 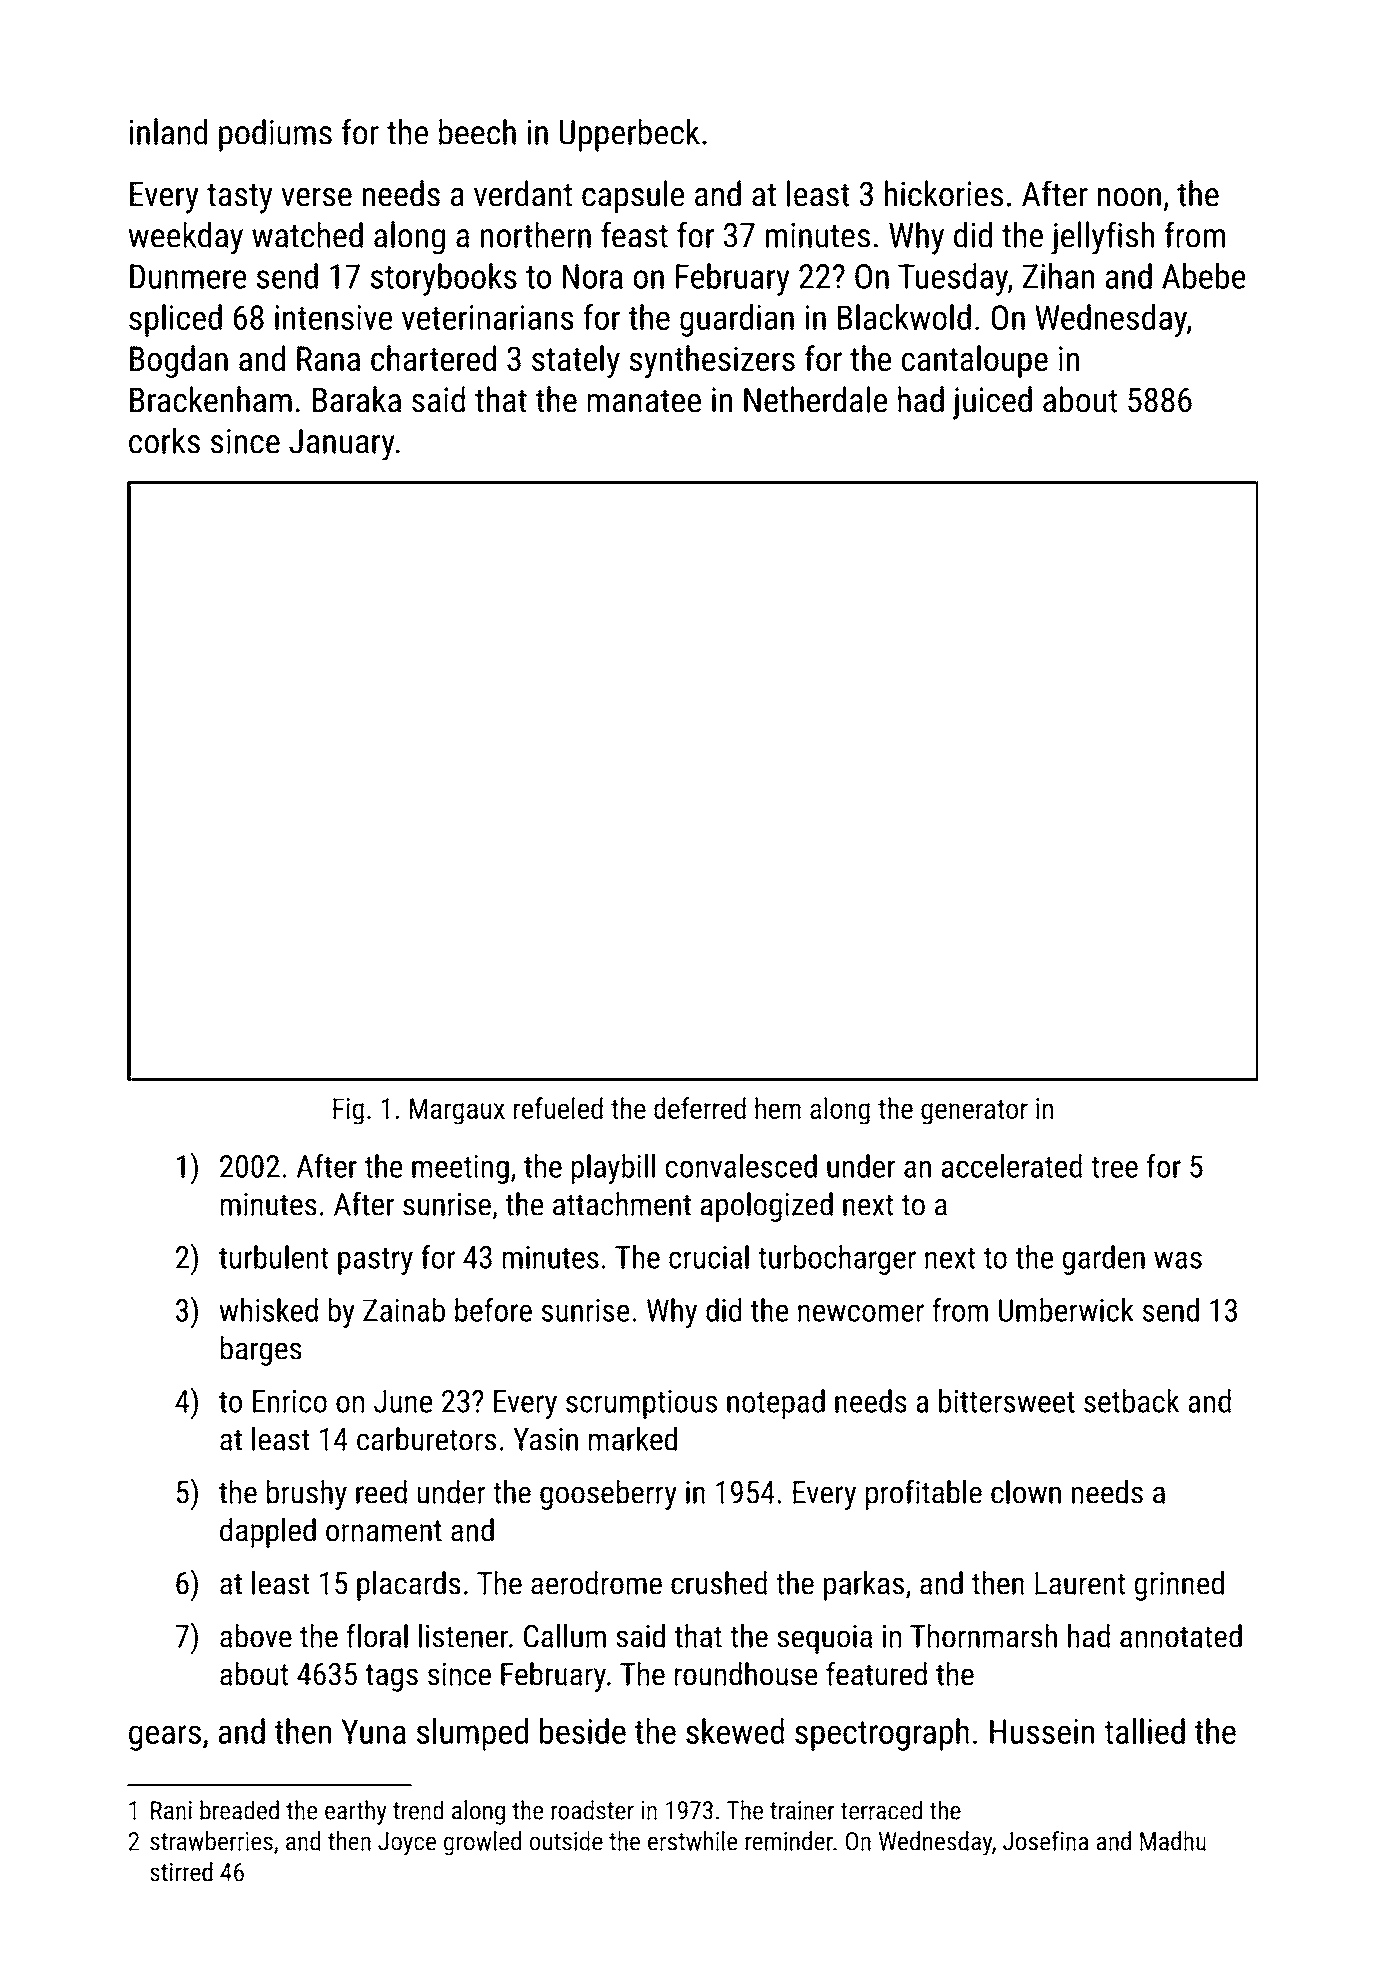 What do you see at coordinates (1178, 1260) in the page?
I see `was` at bounding box center [1178, 1260].
